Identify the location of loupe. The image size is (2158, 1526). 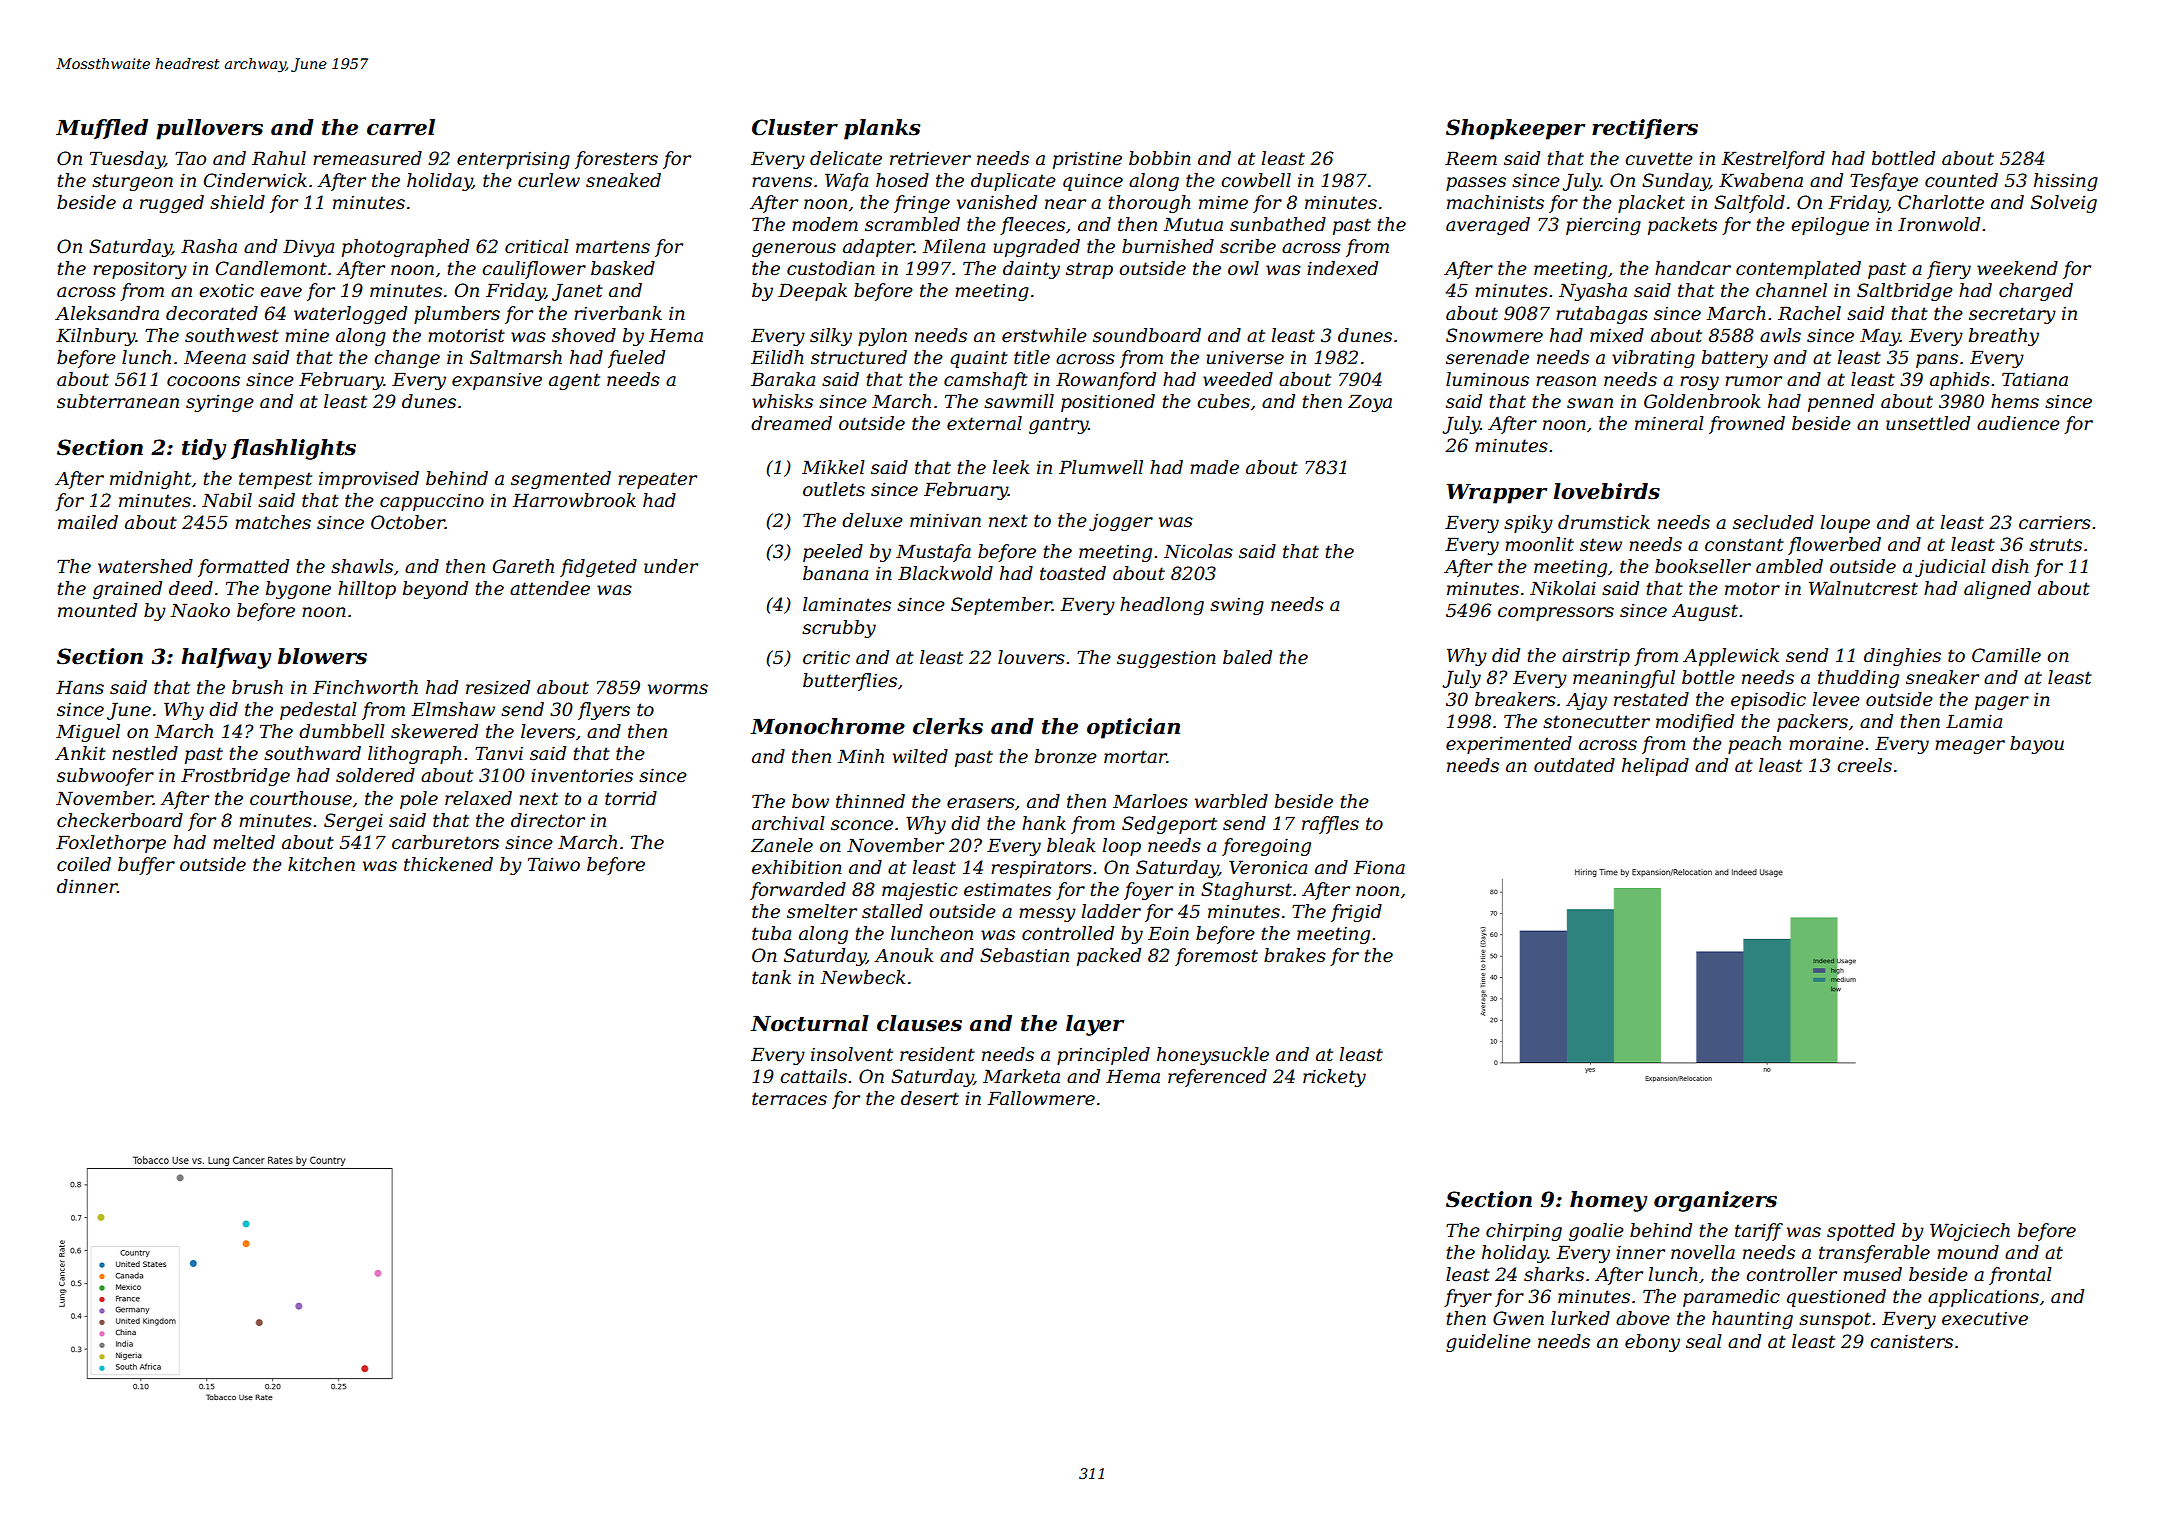
(1845, 524).
